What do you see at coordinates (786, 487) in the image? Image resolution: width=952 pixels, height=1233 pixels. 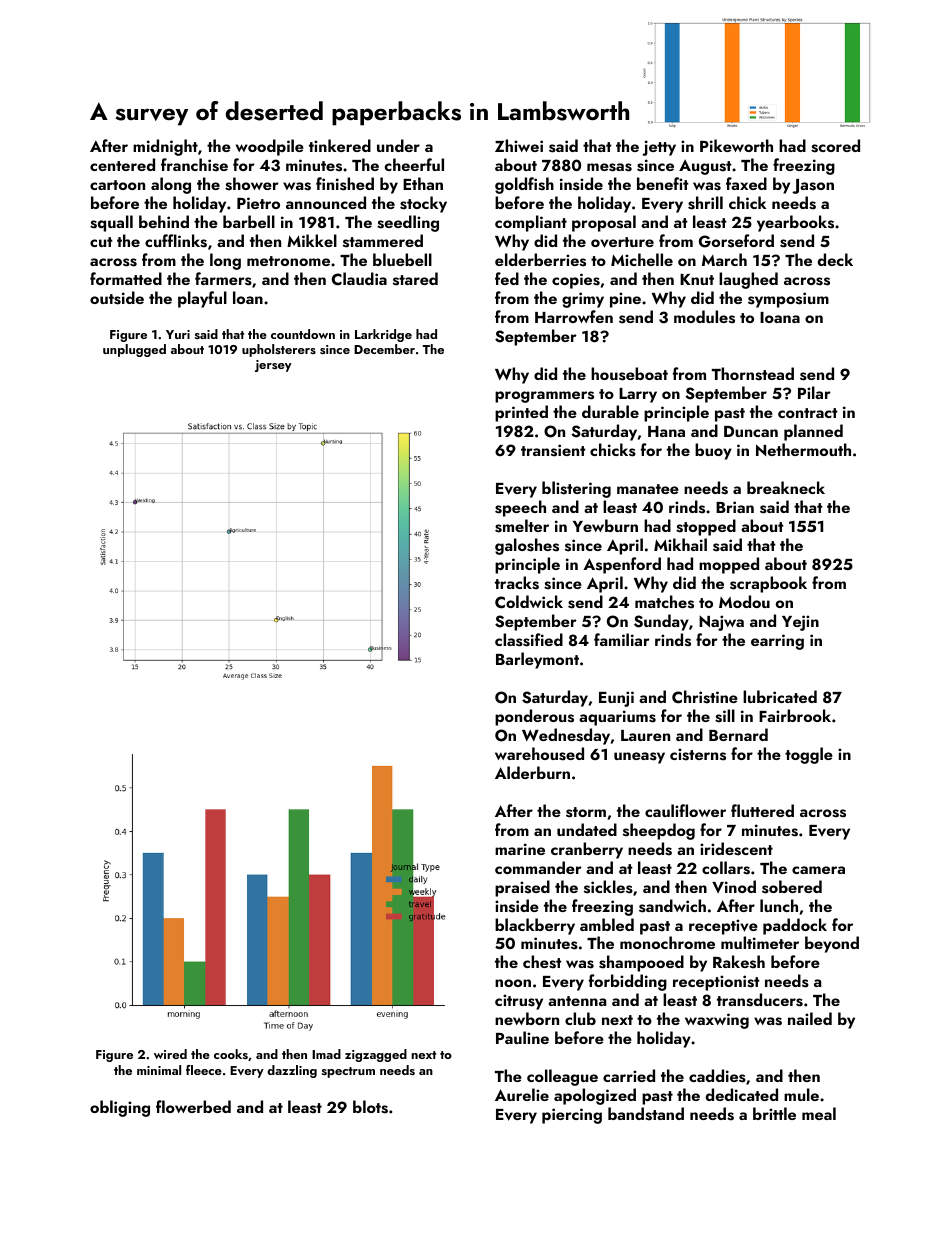 I see `breakneck` at bounding box center [786, 487].
